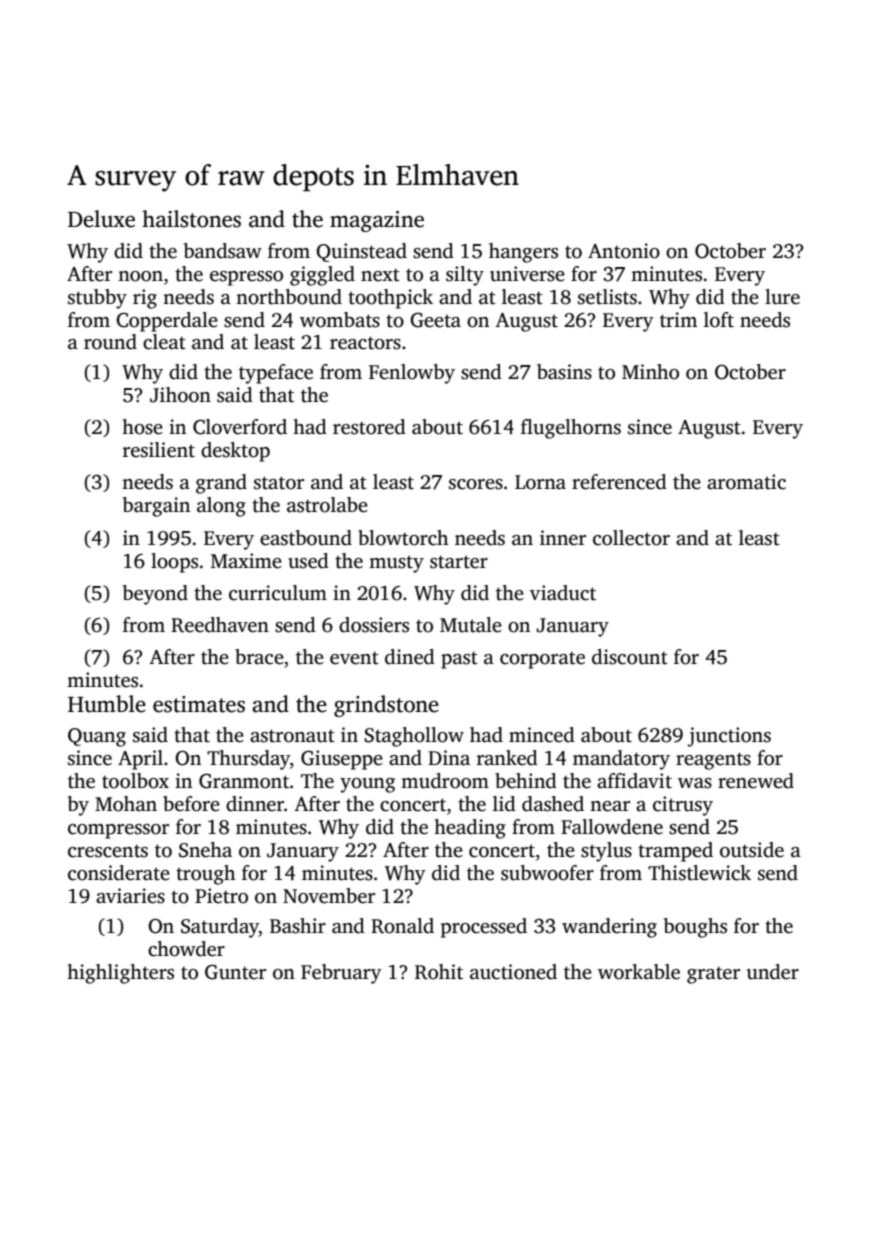 The height and width of the document is (1240, 874). I want to click on Deluxe, so click(101, 219).
